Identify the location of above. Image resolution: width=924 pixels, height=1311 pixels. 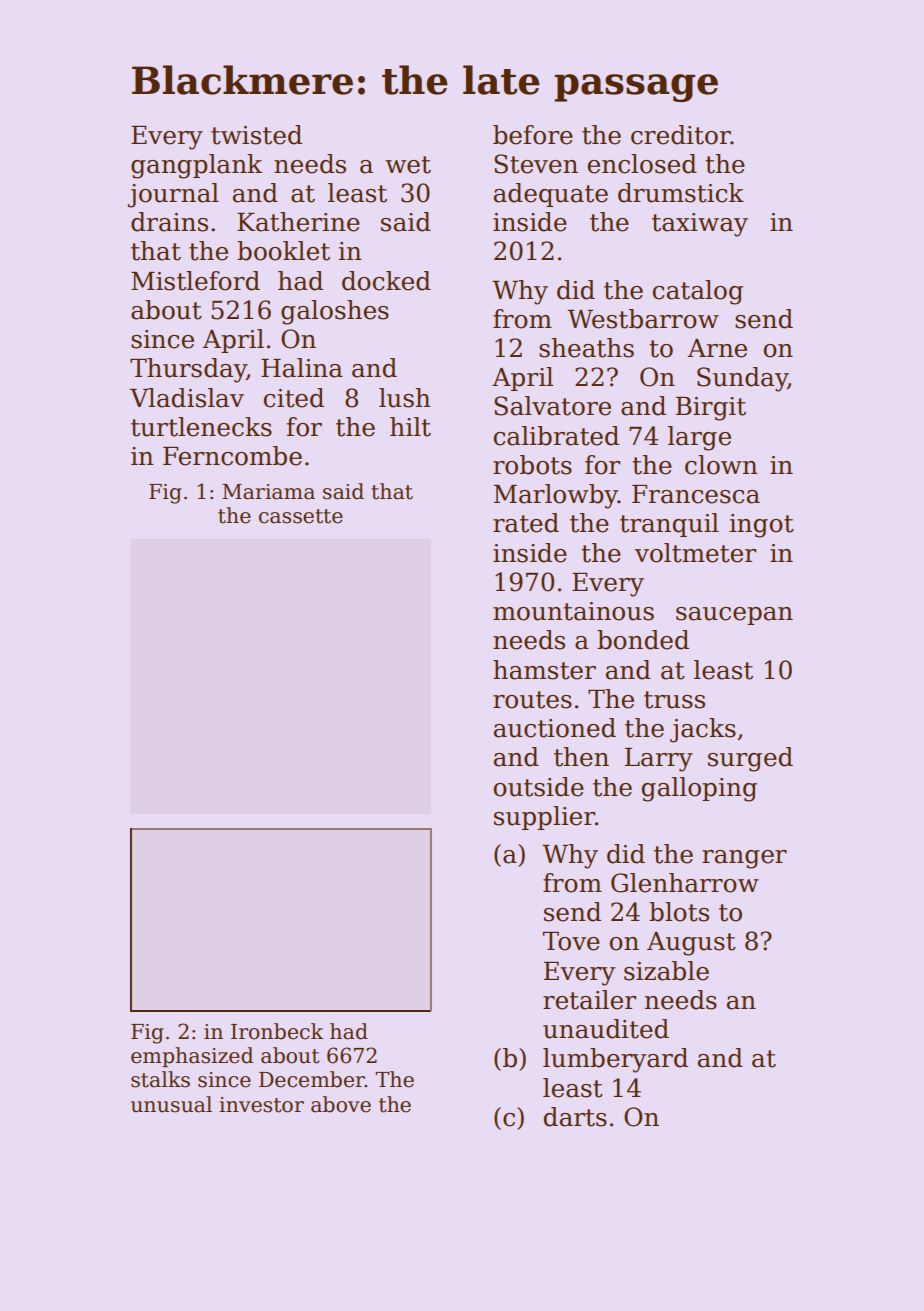
(341, 1104).
